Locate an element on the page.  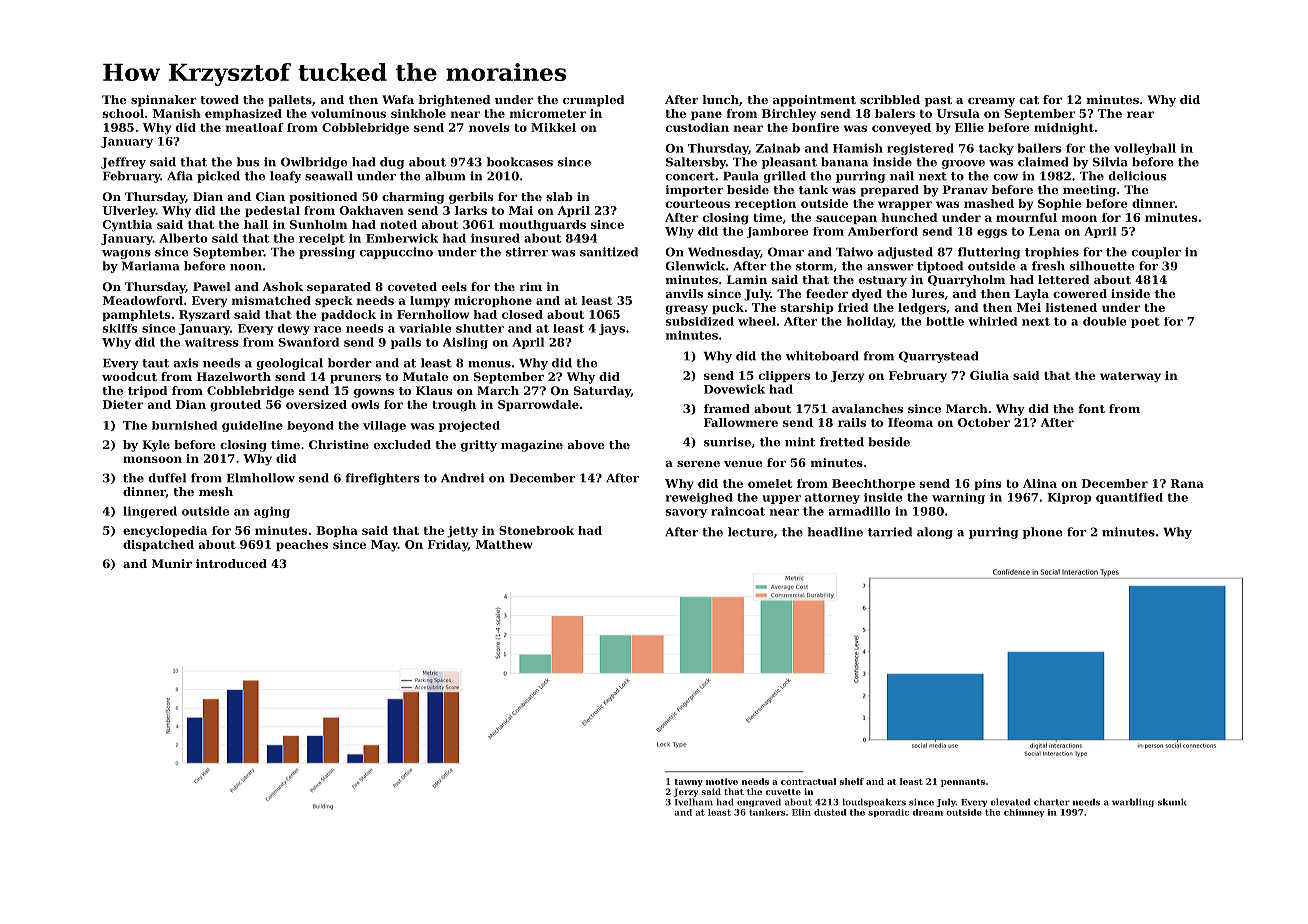
motive is located at coordinates (722, 781).
